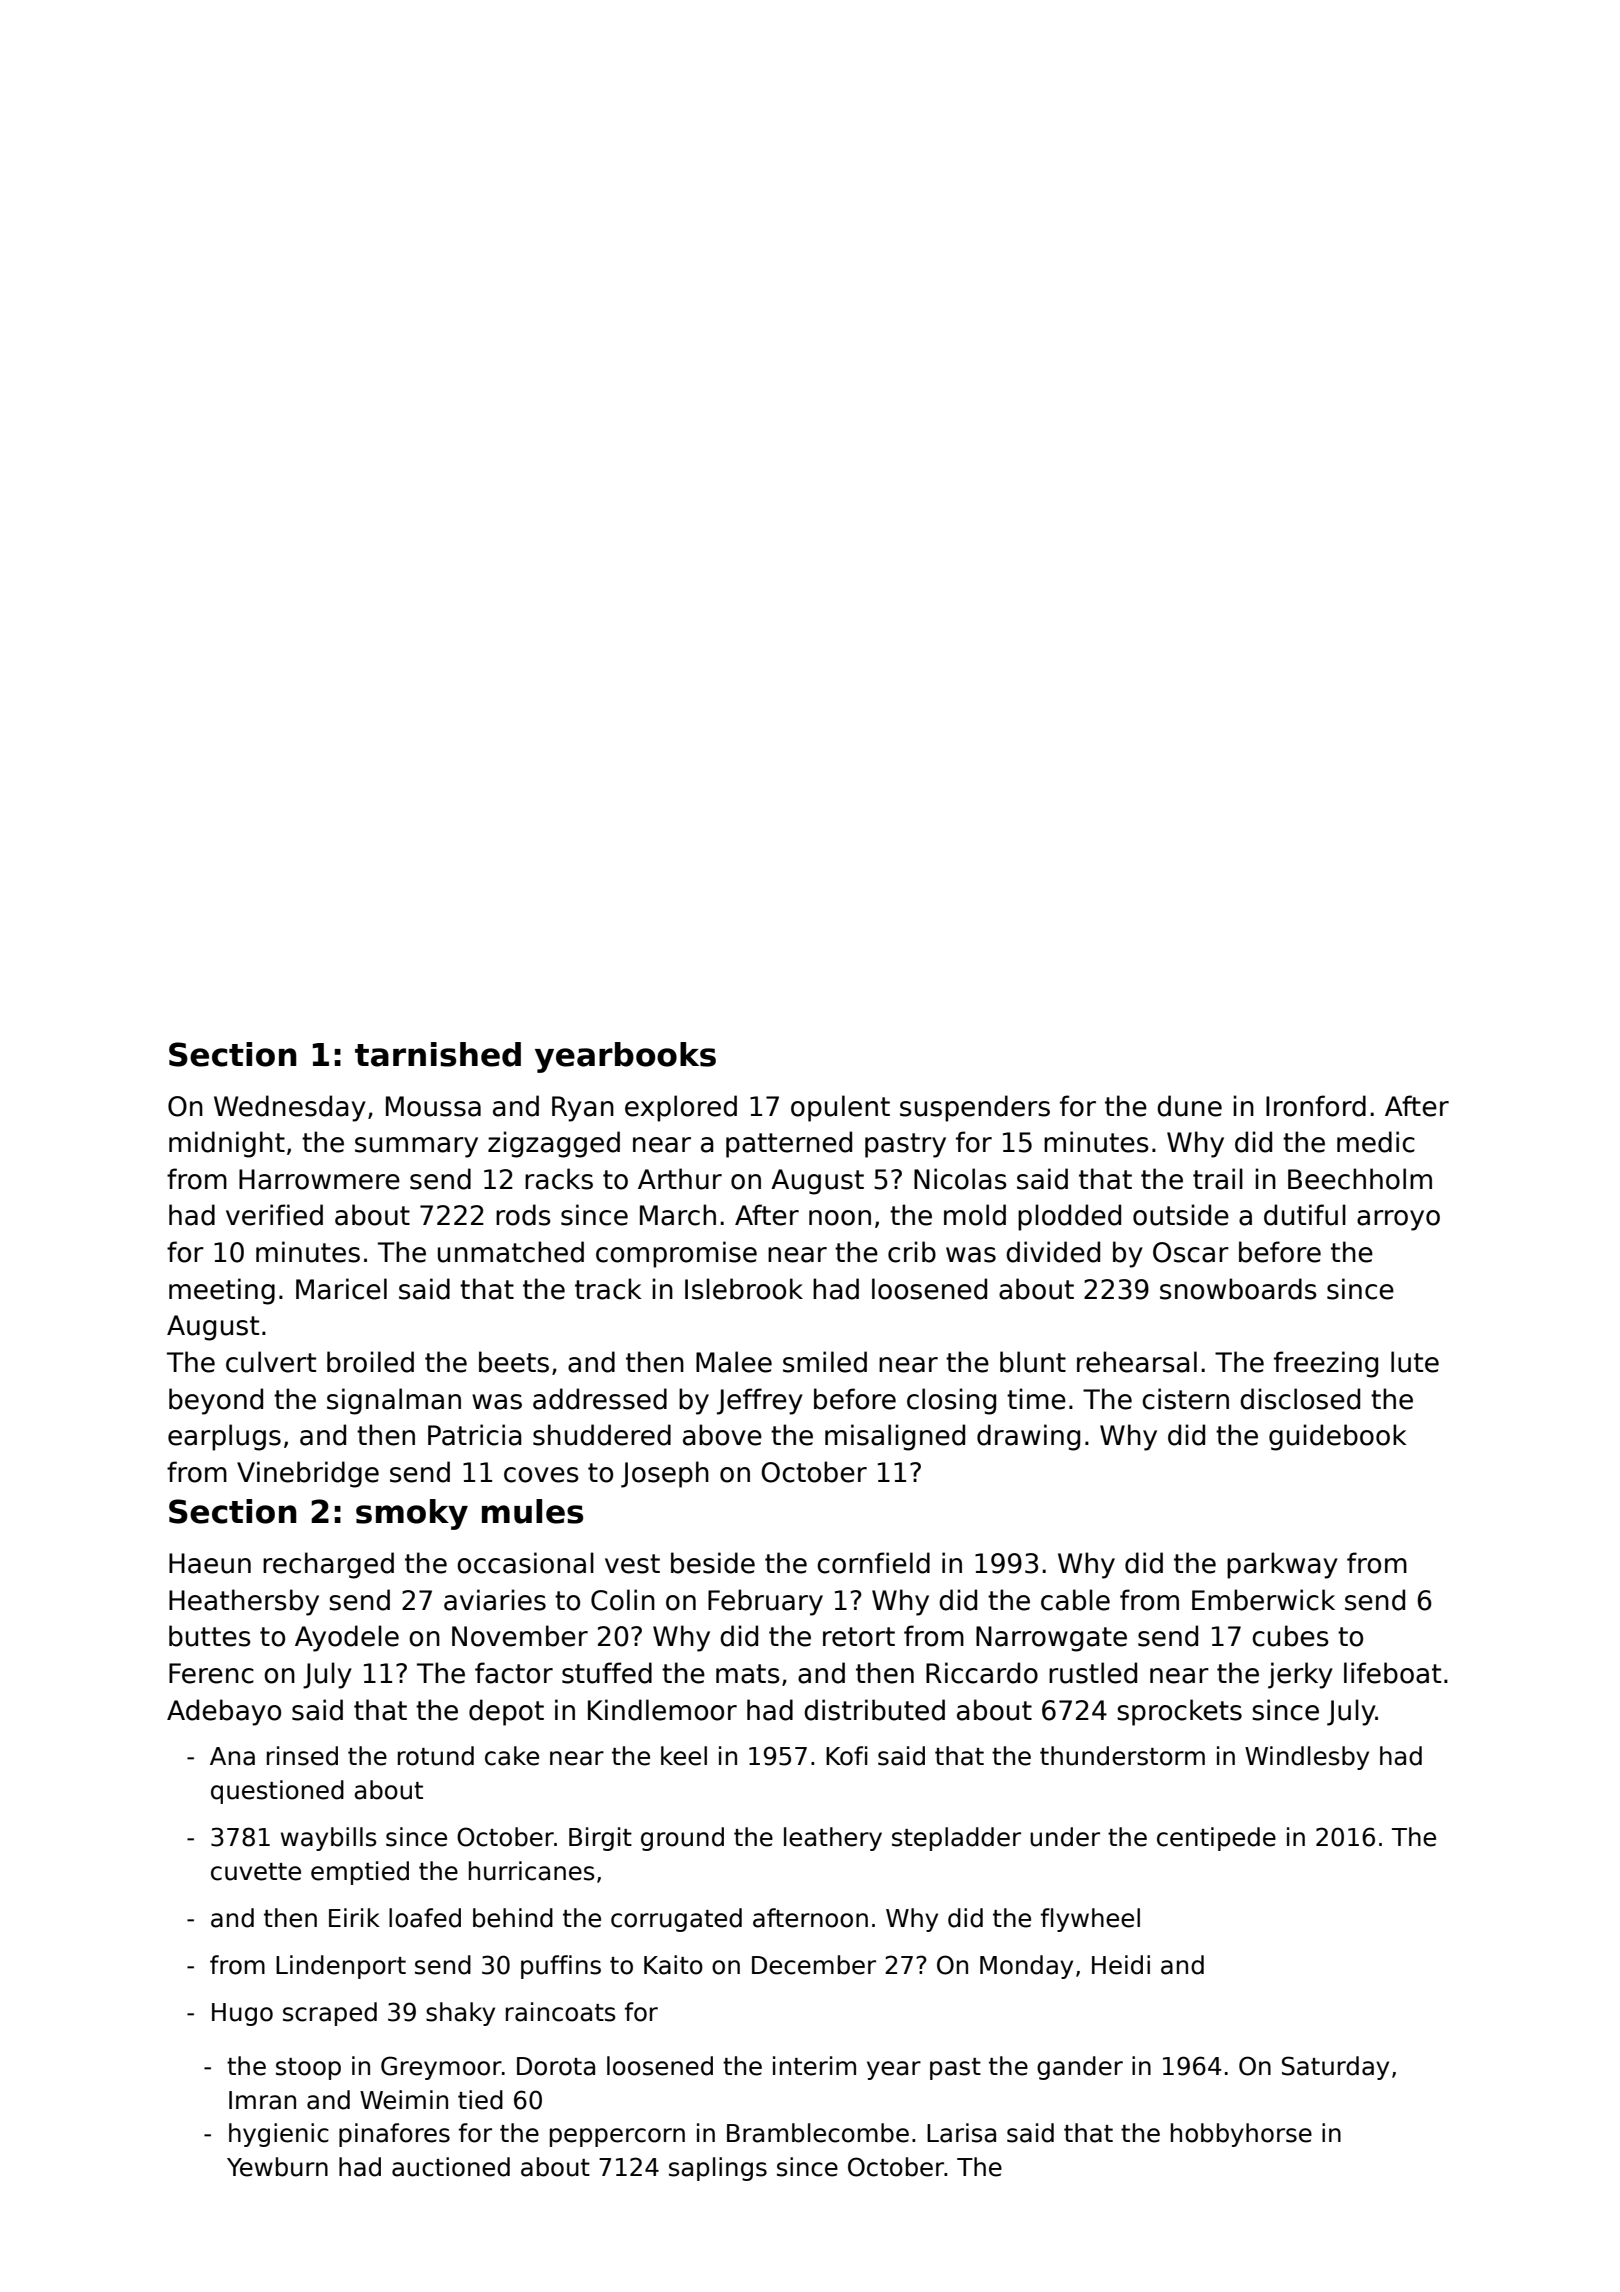 This screenshot has height=2292, width=1620. I want to click on Ironford, so click(1316, 1106).
